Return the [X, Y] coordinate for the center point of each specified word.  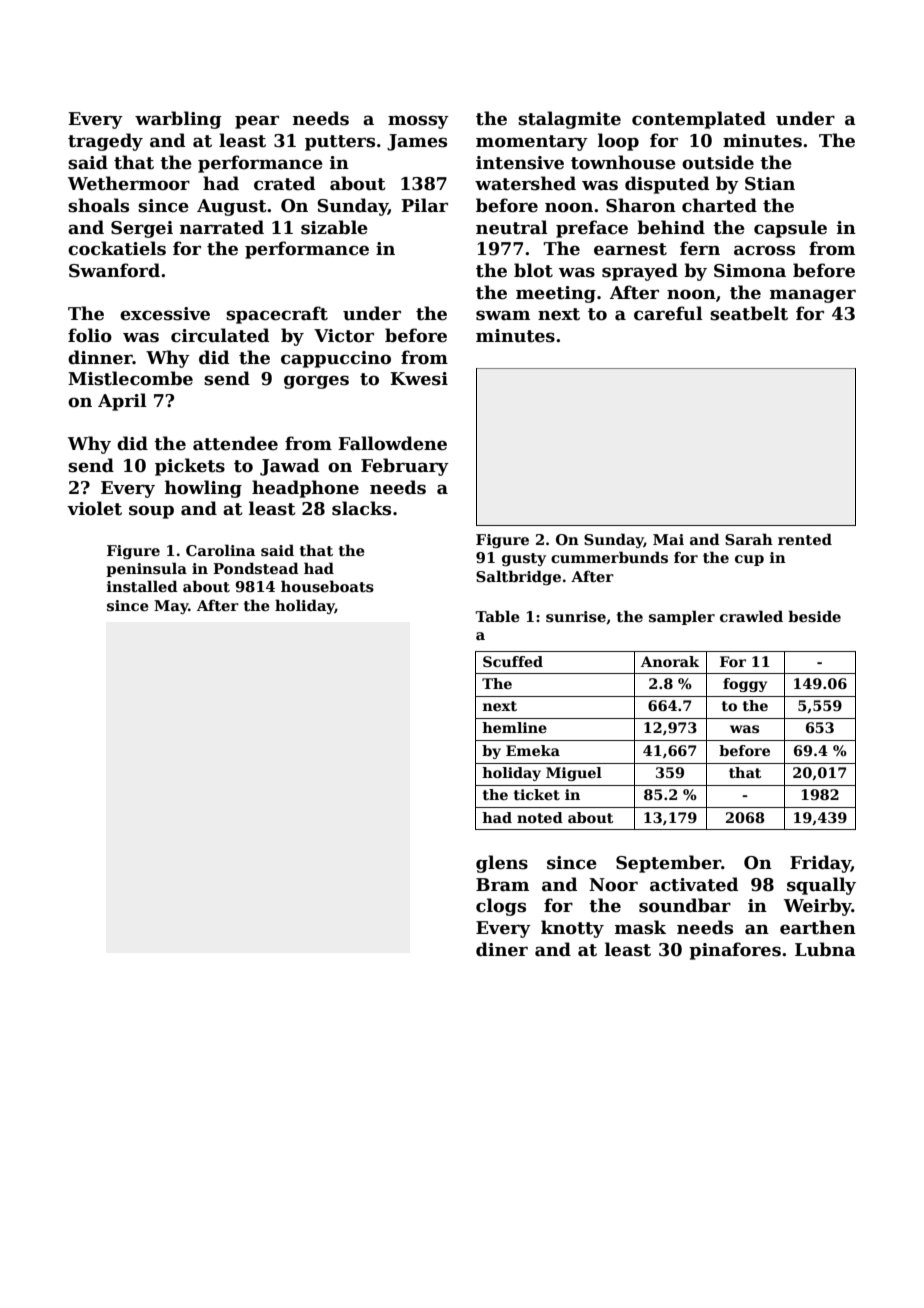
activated [694, 884]
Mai [668, 539]
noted [540, 817]
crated [284, 183]
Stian [770, 184]
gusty [524, 559]
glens [502, 864]
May [171, 607]
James [417, 142]
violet [94, 508]
